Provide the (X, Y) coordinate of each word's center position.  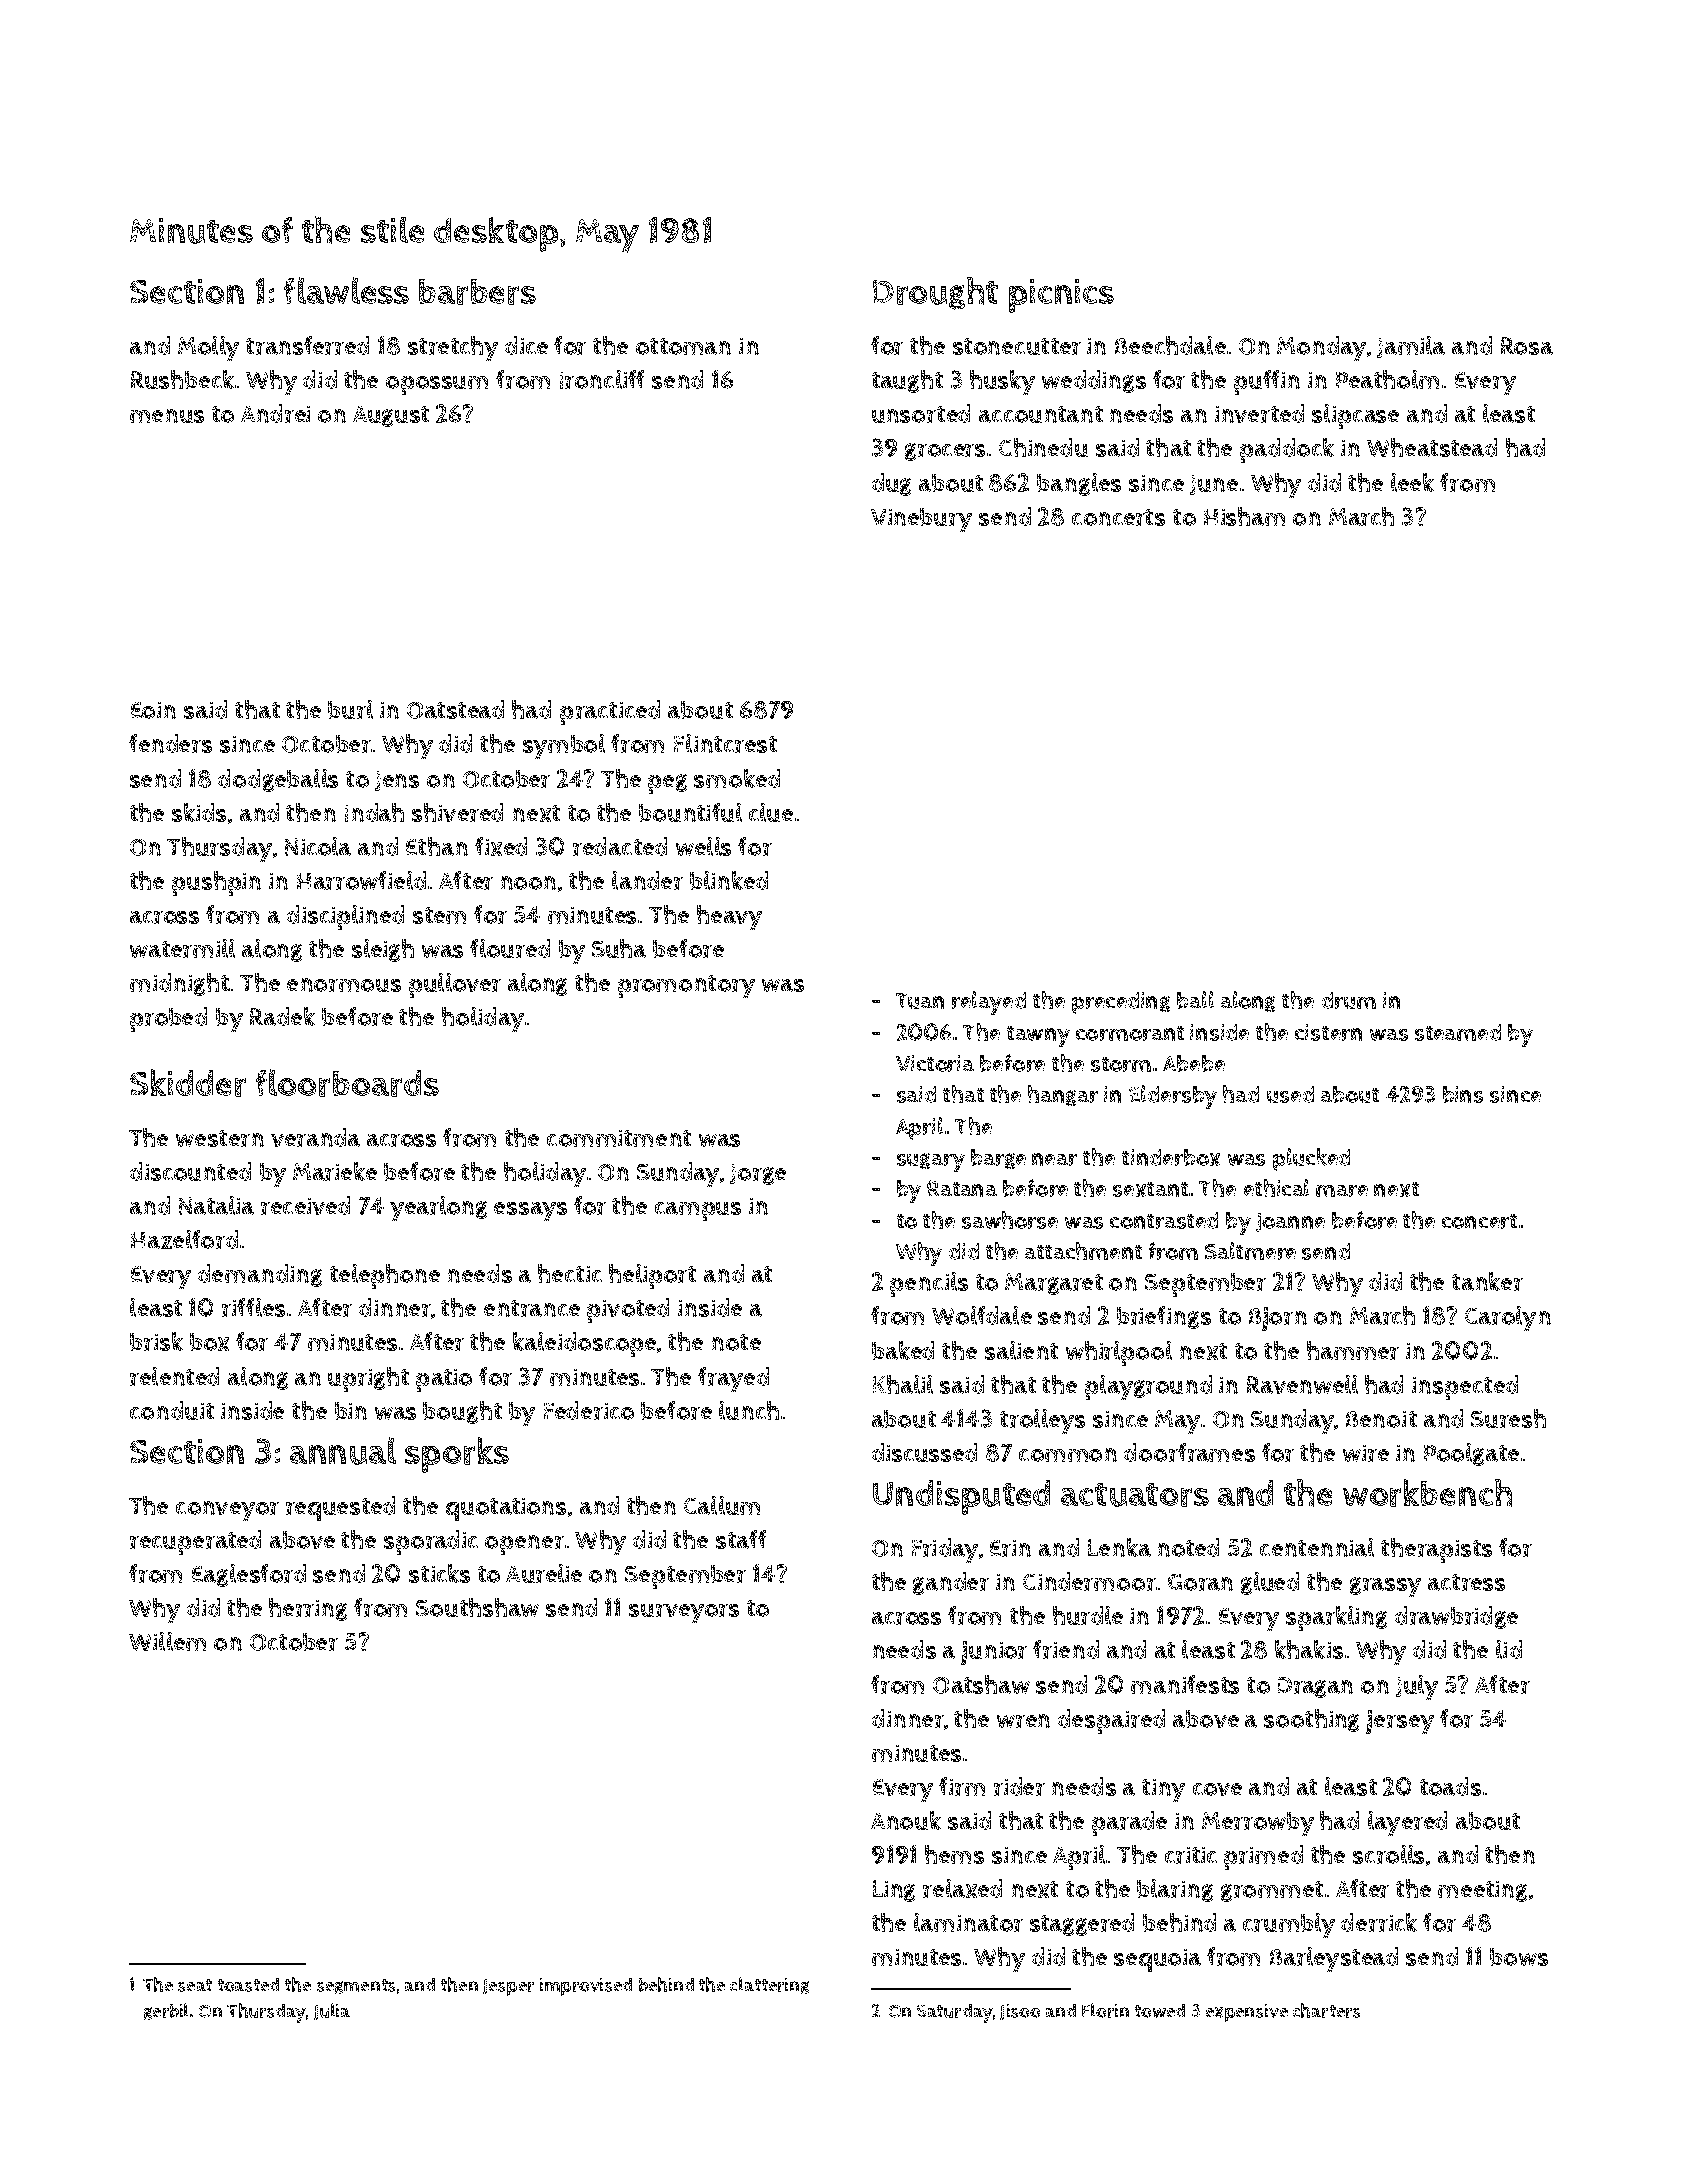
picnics (1061, 296)
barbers (477, 292)
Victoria (935, 1063)
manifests (1185, 1684)
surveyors (684, 1613)
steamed (1458, 1032)
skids (199, 812)
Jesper (508, 1987)
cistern (1328, 1032)
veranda (315, 1137)
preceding (1121, 1003)
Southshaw (477, 1607)
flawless (346, 290)
